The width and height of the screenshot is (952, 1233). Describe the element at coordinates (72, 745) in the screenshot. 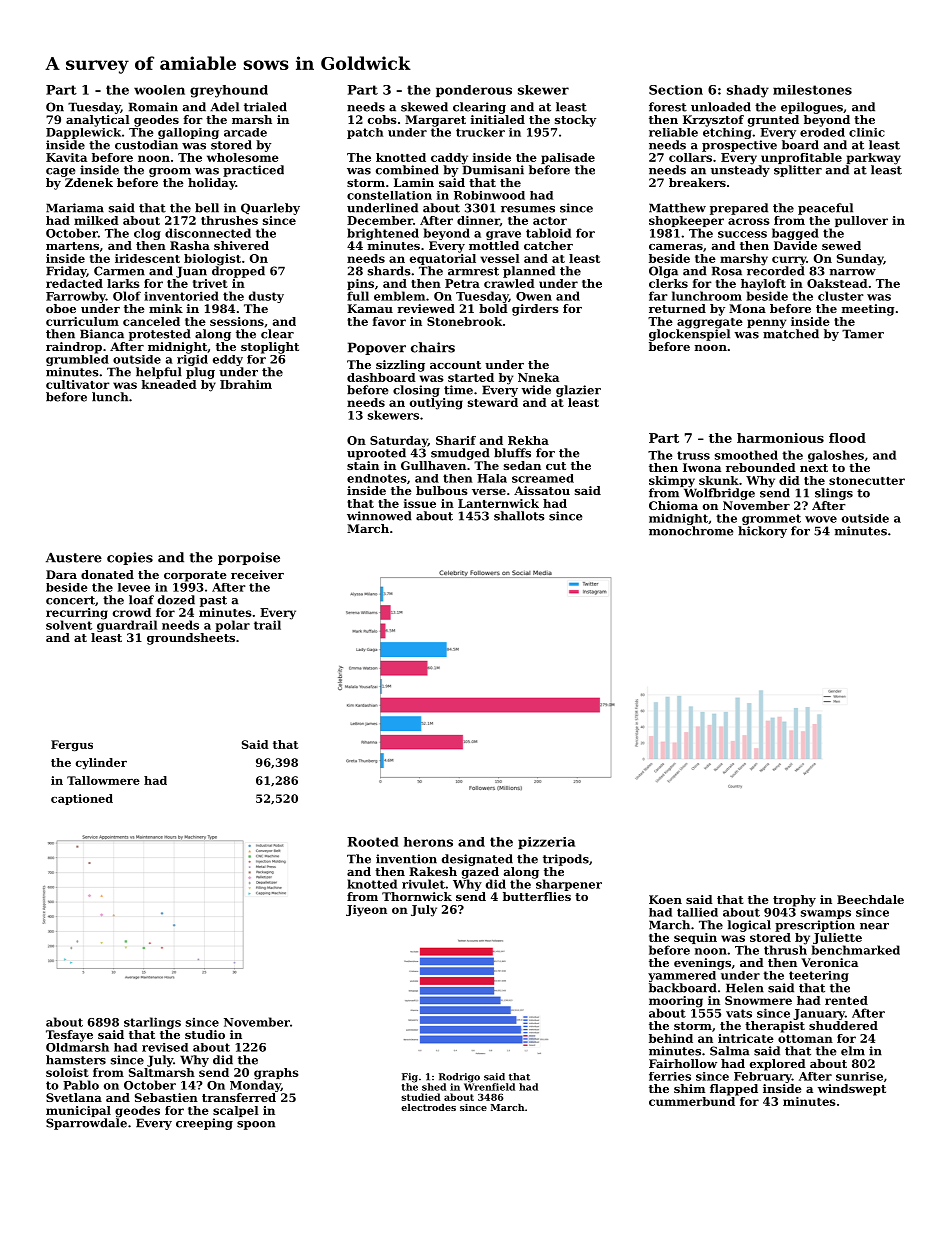

I see `Fergus` at that location.
